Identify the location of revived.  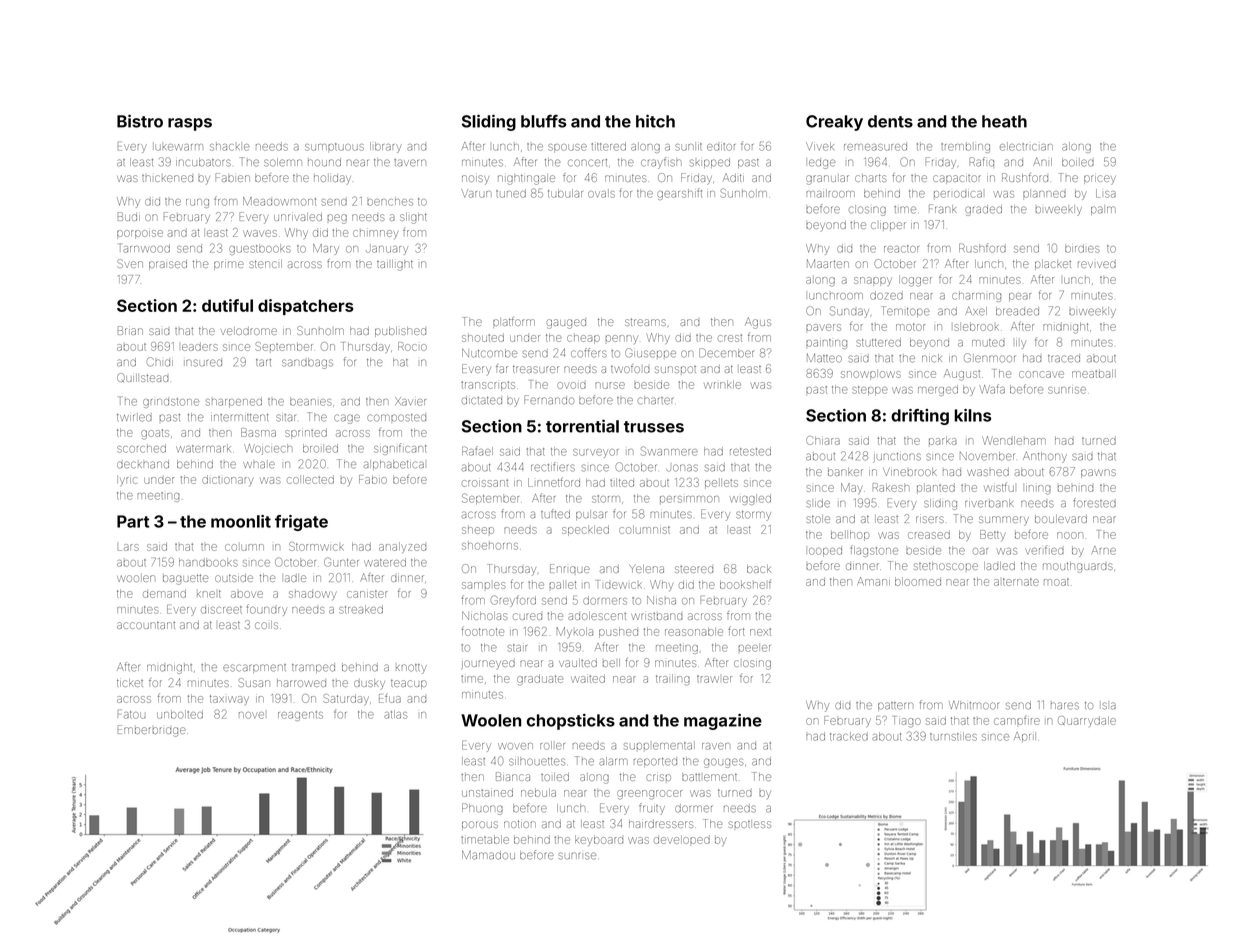
(1097, 264).
